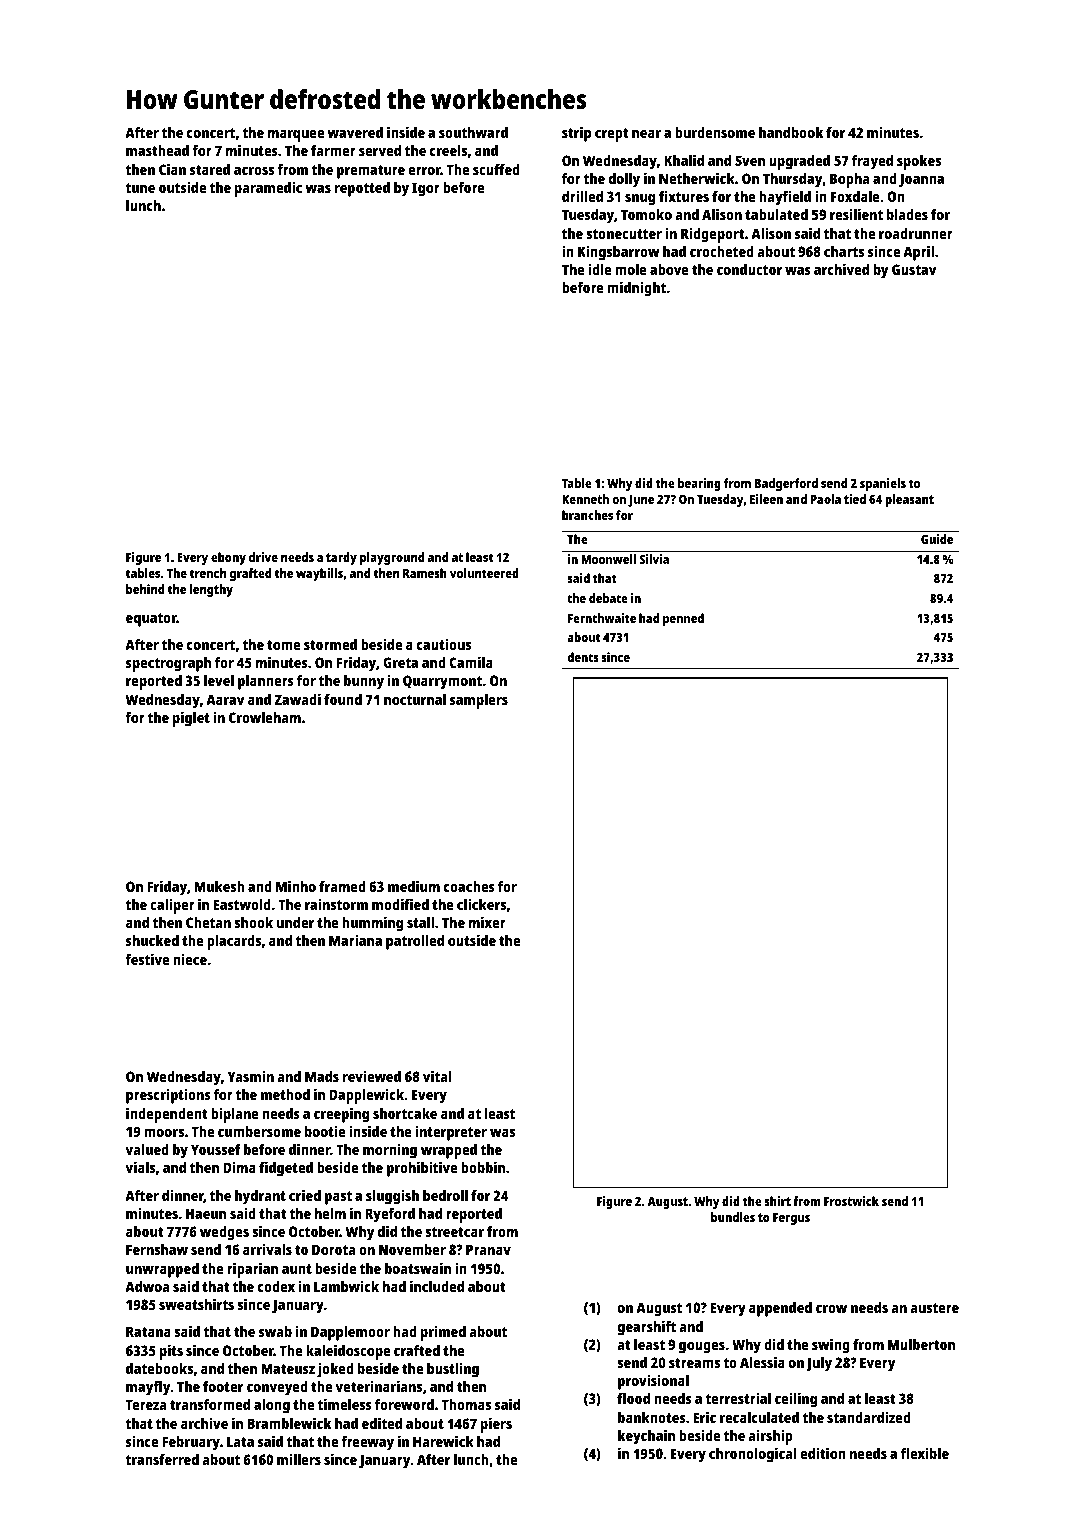 This screenshot has height=1535, width=1085. Describe the element at coordinates (909, 500) in the screenshot. I see `pleasant` at that location.
